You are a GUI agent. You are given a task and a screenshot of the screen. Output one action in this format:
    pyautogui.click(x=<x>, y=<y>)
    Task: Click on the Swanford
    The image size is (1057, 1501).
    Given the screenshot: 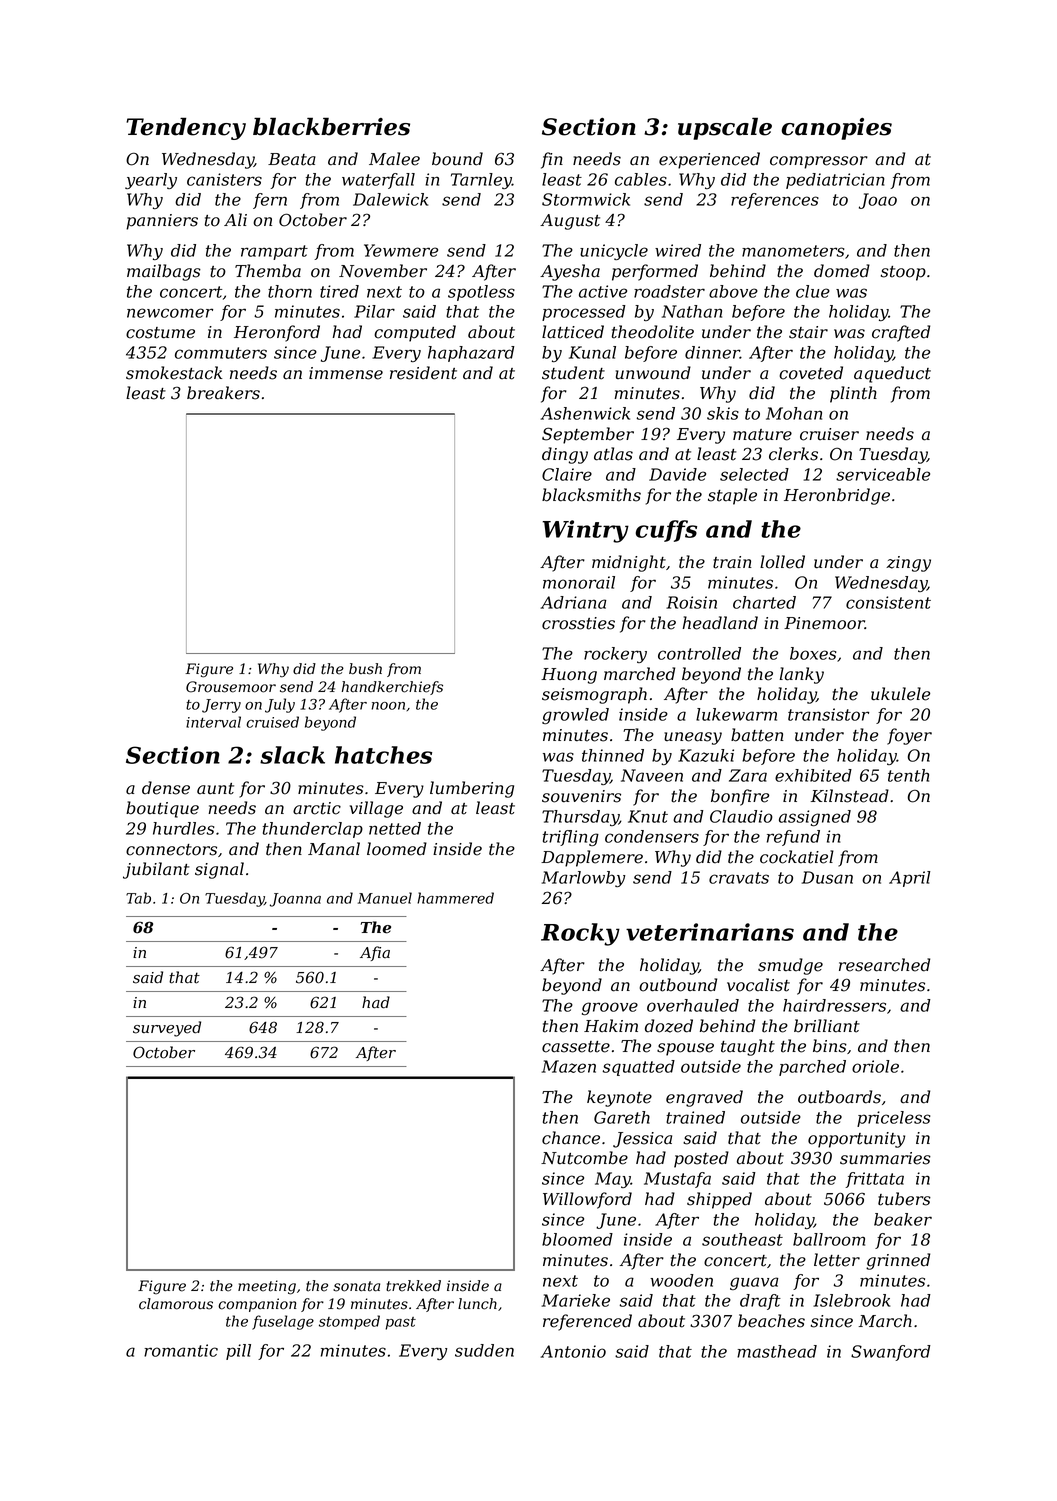 What is the action you would take?
    pyautogui.click(x=891, y=1353)
